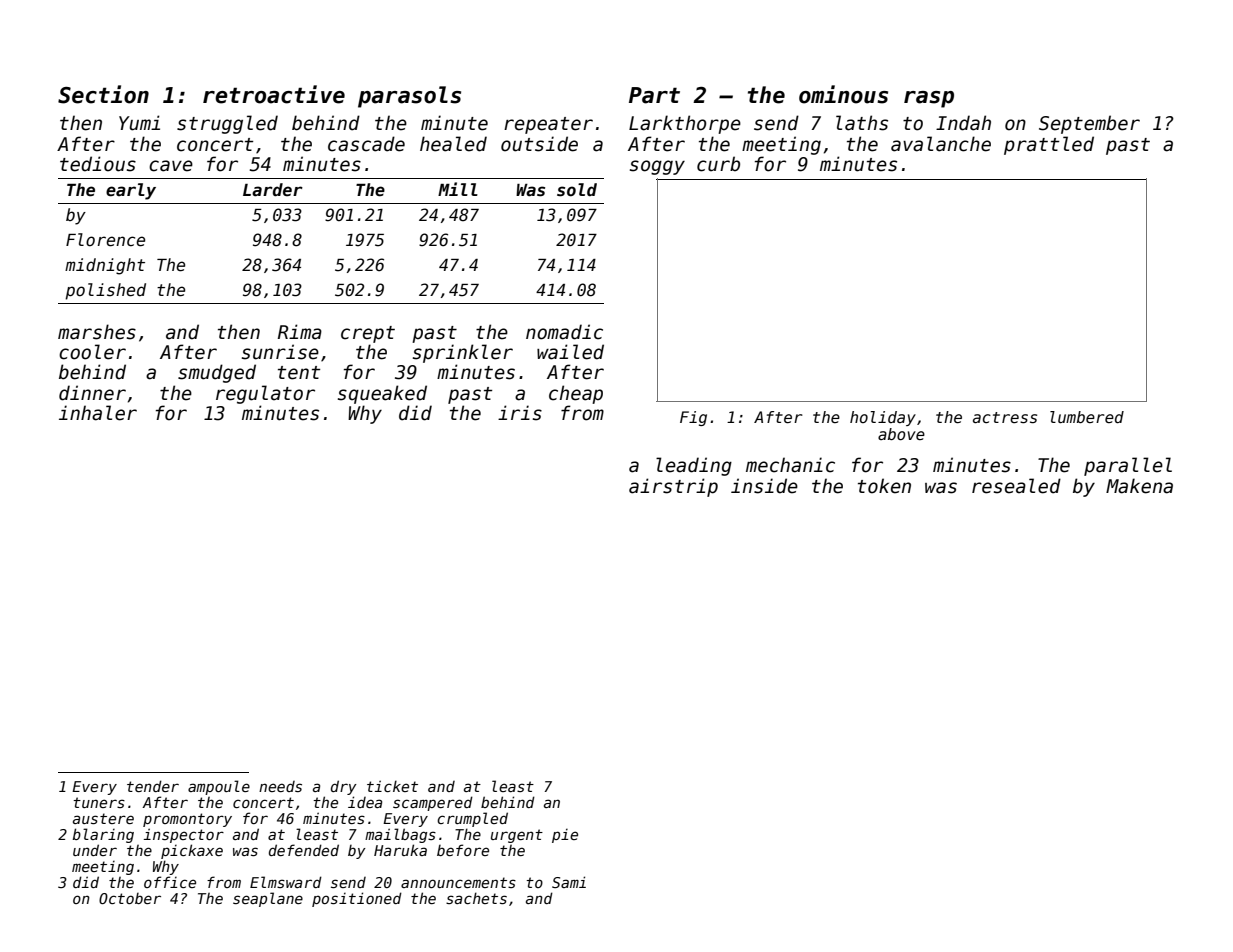  Describe the element at coordinates (171, 166) in the screenshot. I see `cave` at that location.
